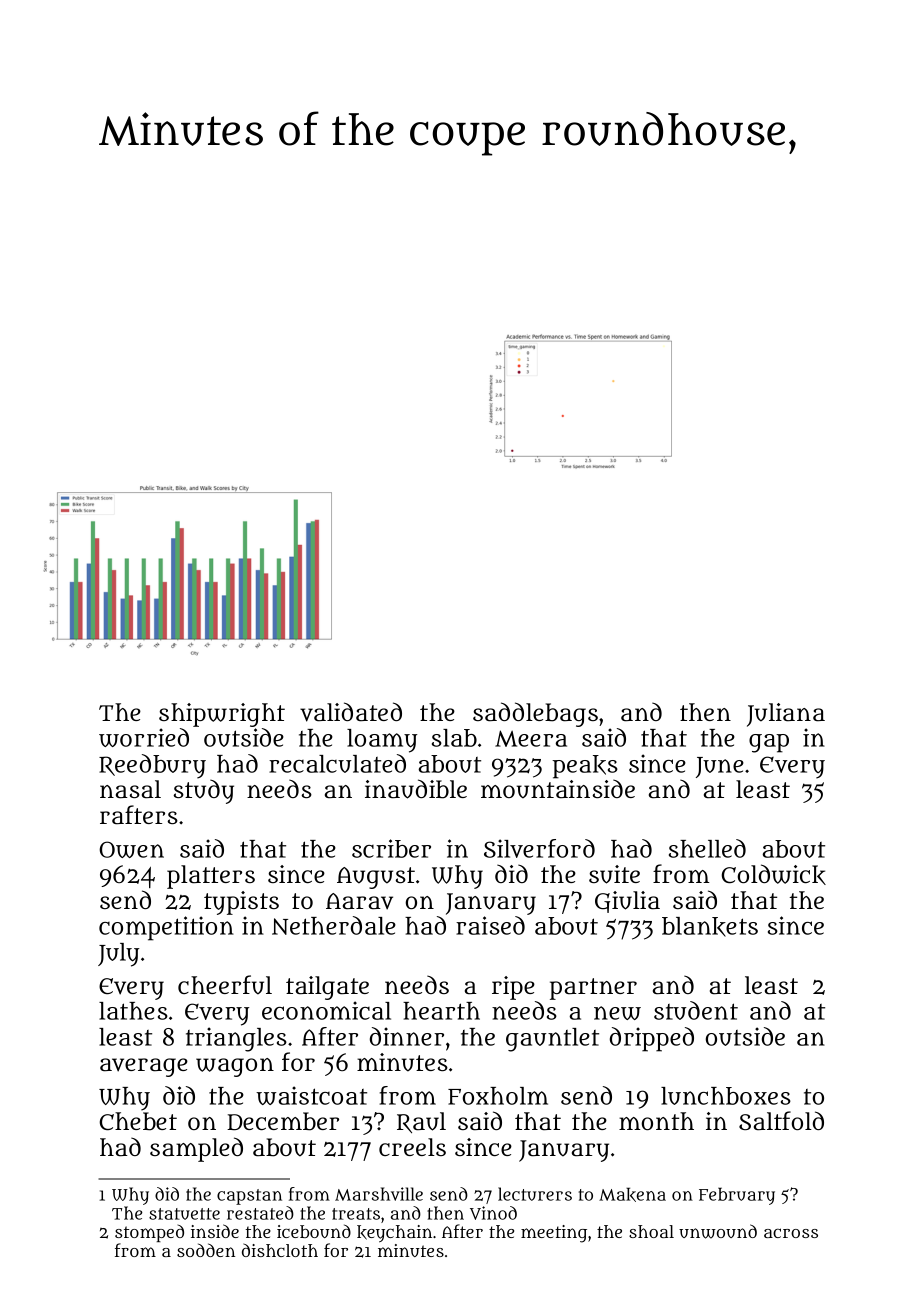  Describe the element at coordinates (707, 848) in the page. I see `shelled` at that location.
